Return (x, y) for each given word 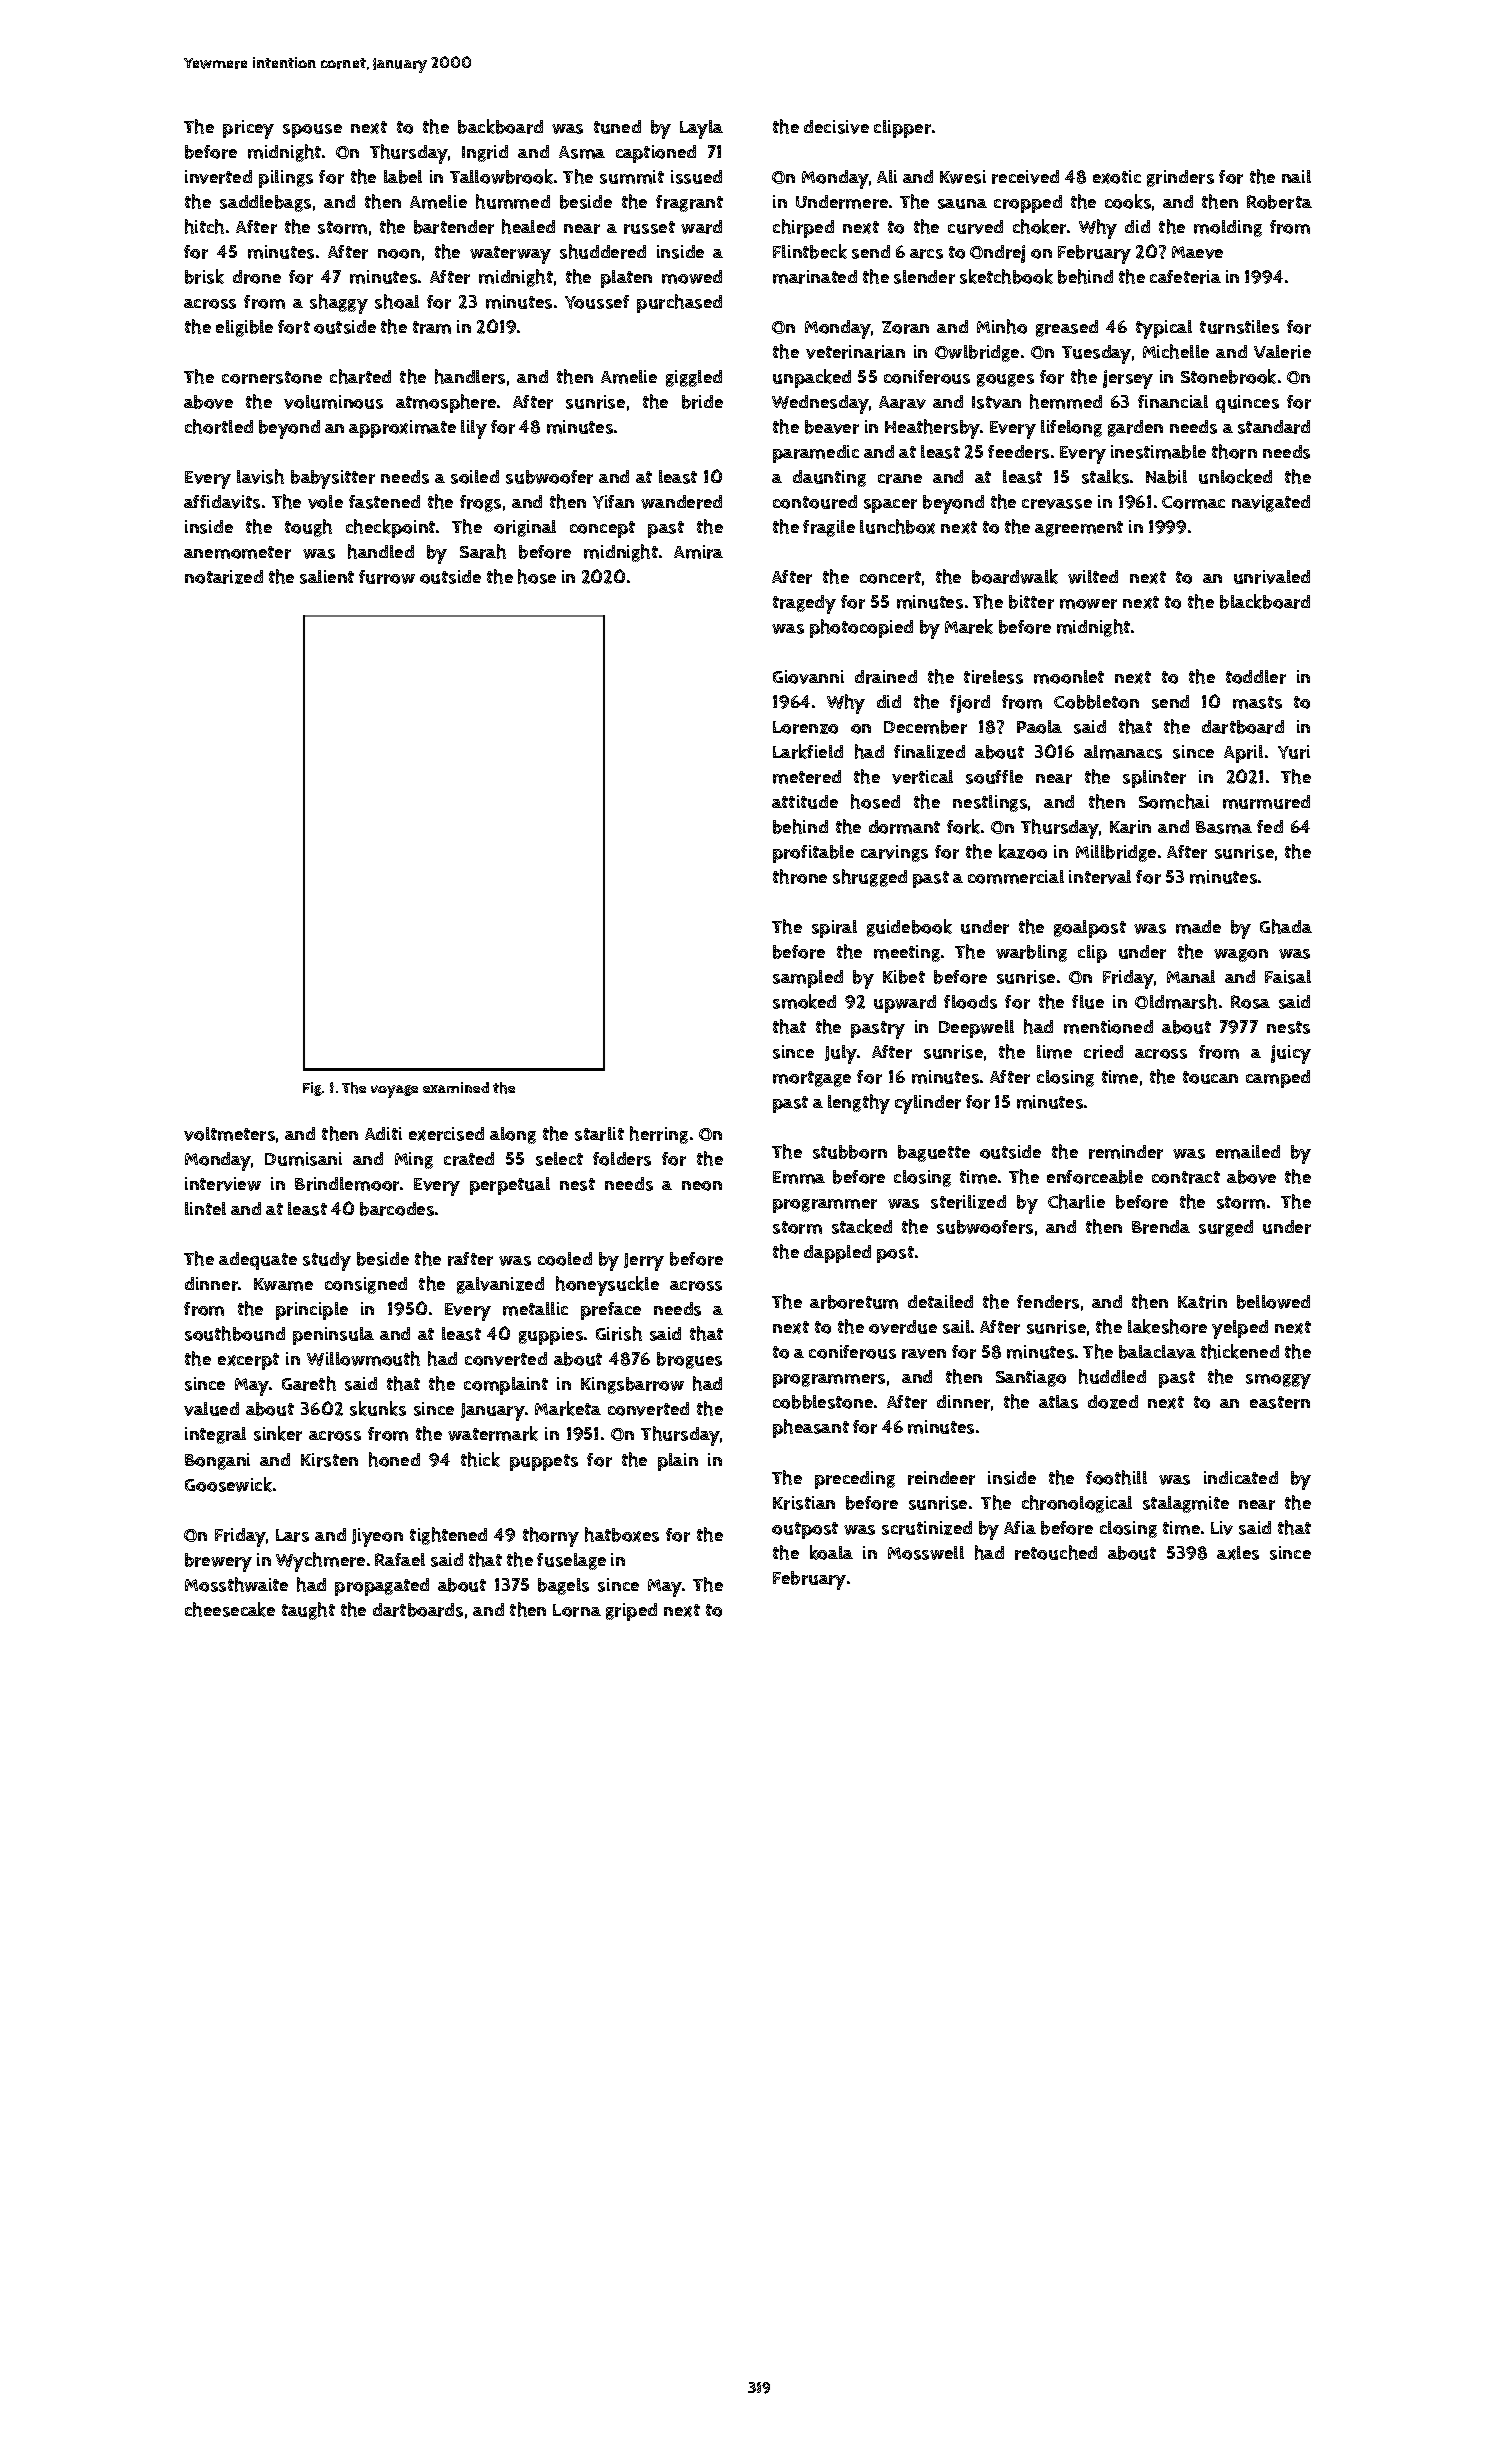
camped (1278, 1079)
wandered (681, 502)
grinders (1180, 178)
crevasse (1057, 504)
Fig (312, 1089)
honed (394, 1459)
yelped (1240, 1329)
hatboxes (622, 1534)
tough (308, 528)
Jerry (644, 1262)
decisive (836, 127)
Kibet (904, 977)
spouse (312, 131)
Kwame (283, 1284)
